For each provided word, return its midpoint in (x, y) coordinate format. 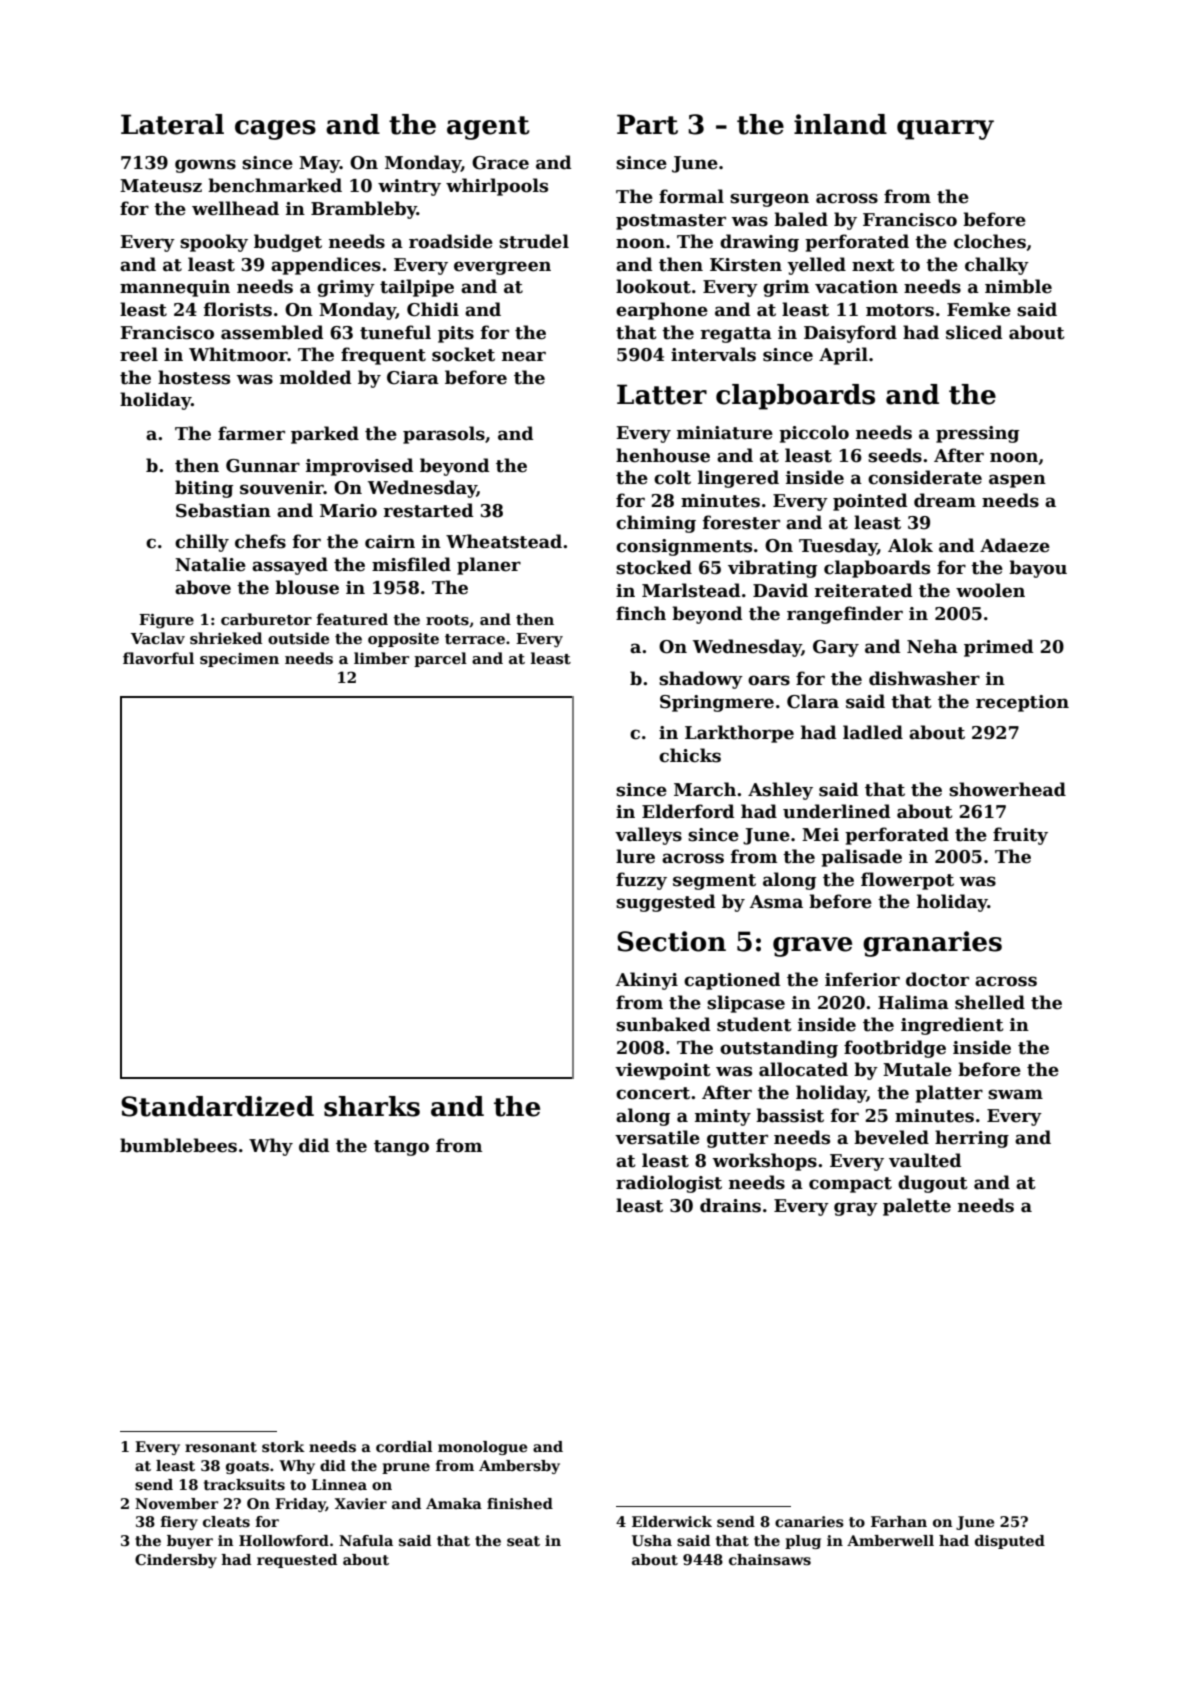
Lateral (172, 124)
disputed (1010, 1542)
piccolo (814, 434)
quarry (945, 130)
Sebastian (223, 510)
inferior (862, 979)
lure (635, 856)
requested (297, 1561)
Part (647, 124)
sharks (372, 1106)
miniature (725, 433)
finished (520, 1503)
